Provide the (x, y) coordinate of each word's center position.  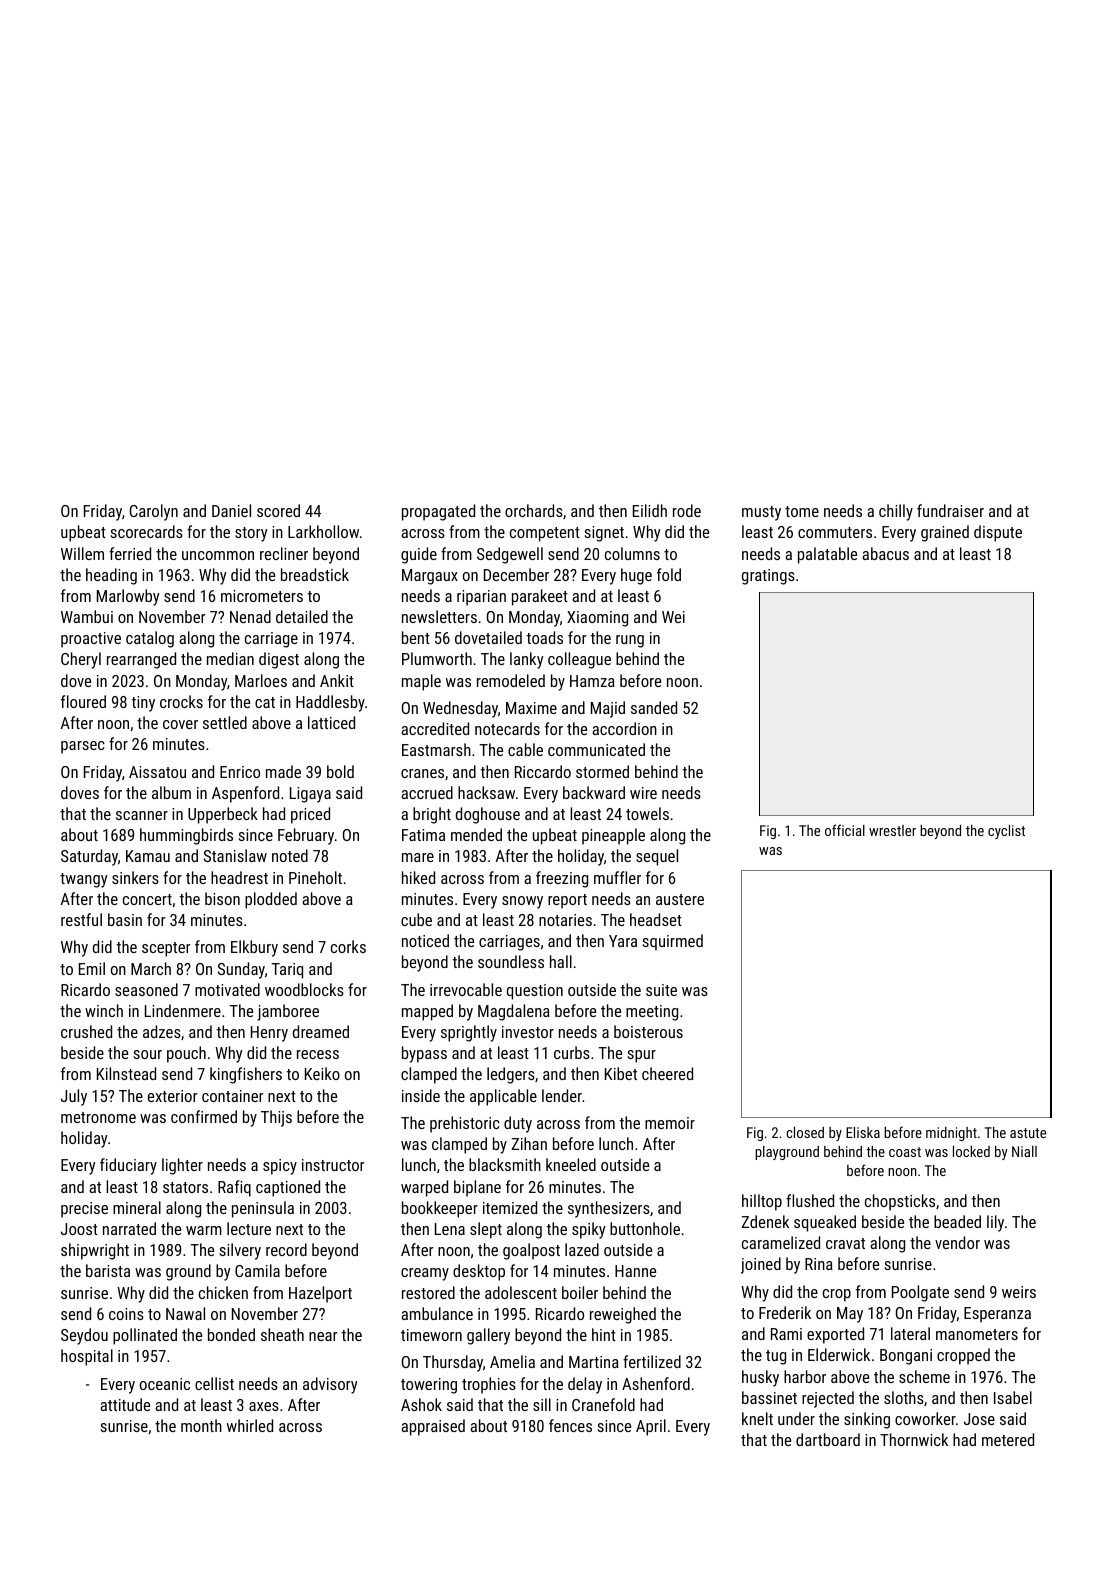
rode (687, 510)
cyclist (1006, 832)
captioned (288, 1188)
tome (802, 511)
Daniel (231, 510)
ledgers (511, 1075)
